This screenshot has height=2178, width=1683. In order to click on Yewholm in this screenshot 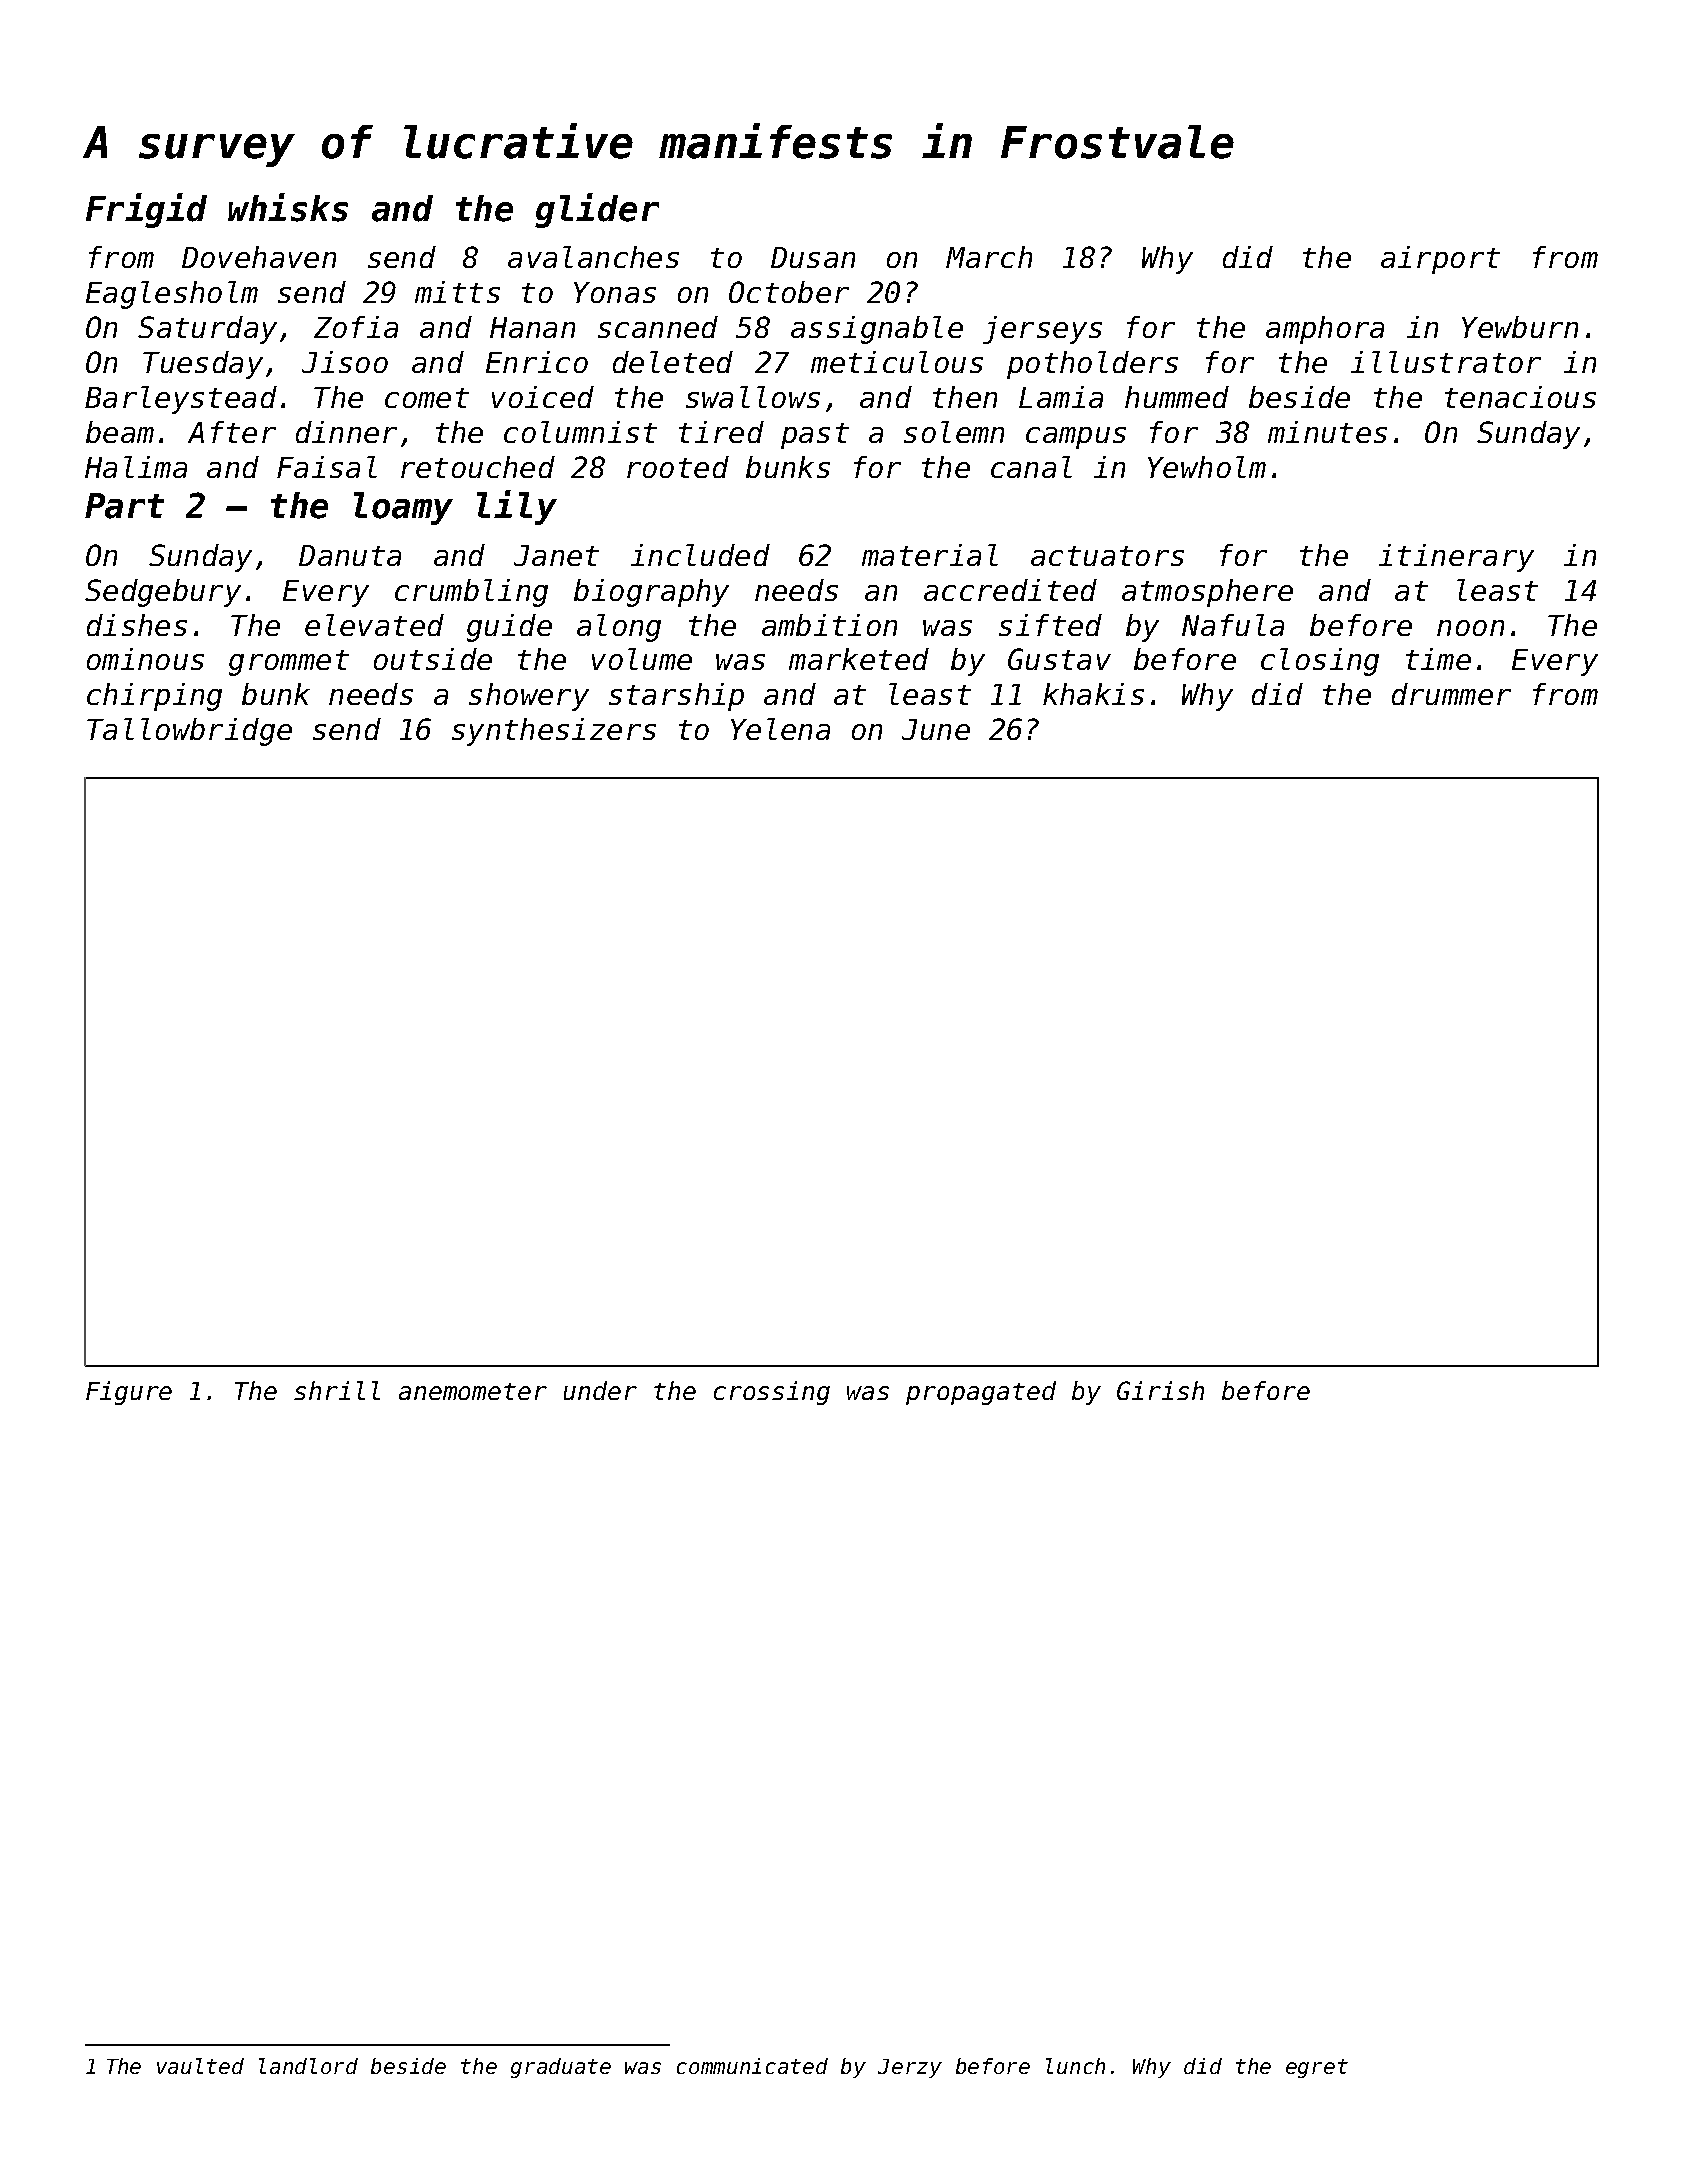, I will do `click(1207, 467)`.
